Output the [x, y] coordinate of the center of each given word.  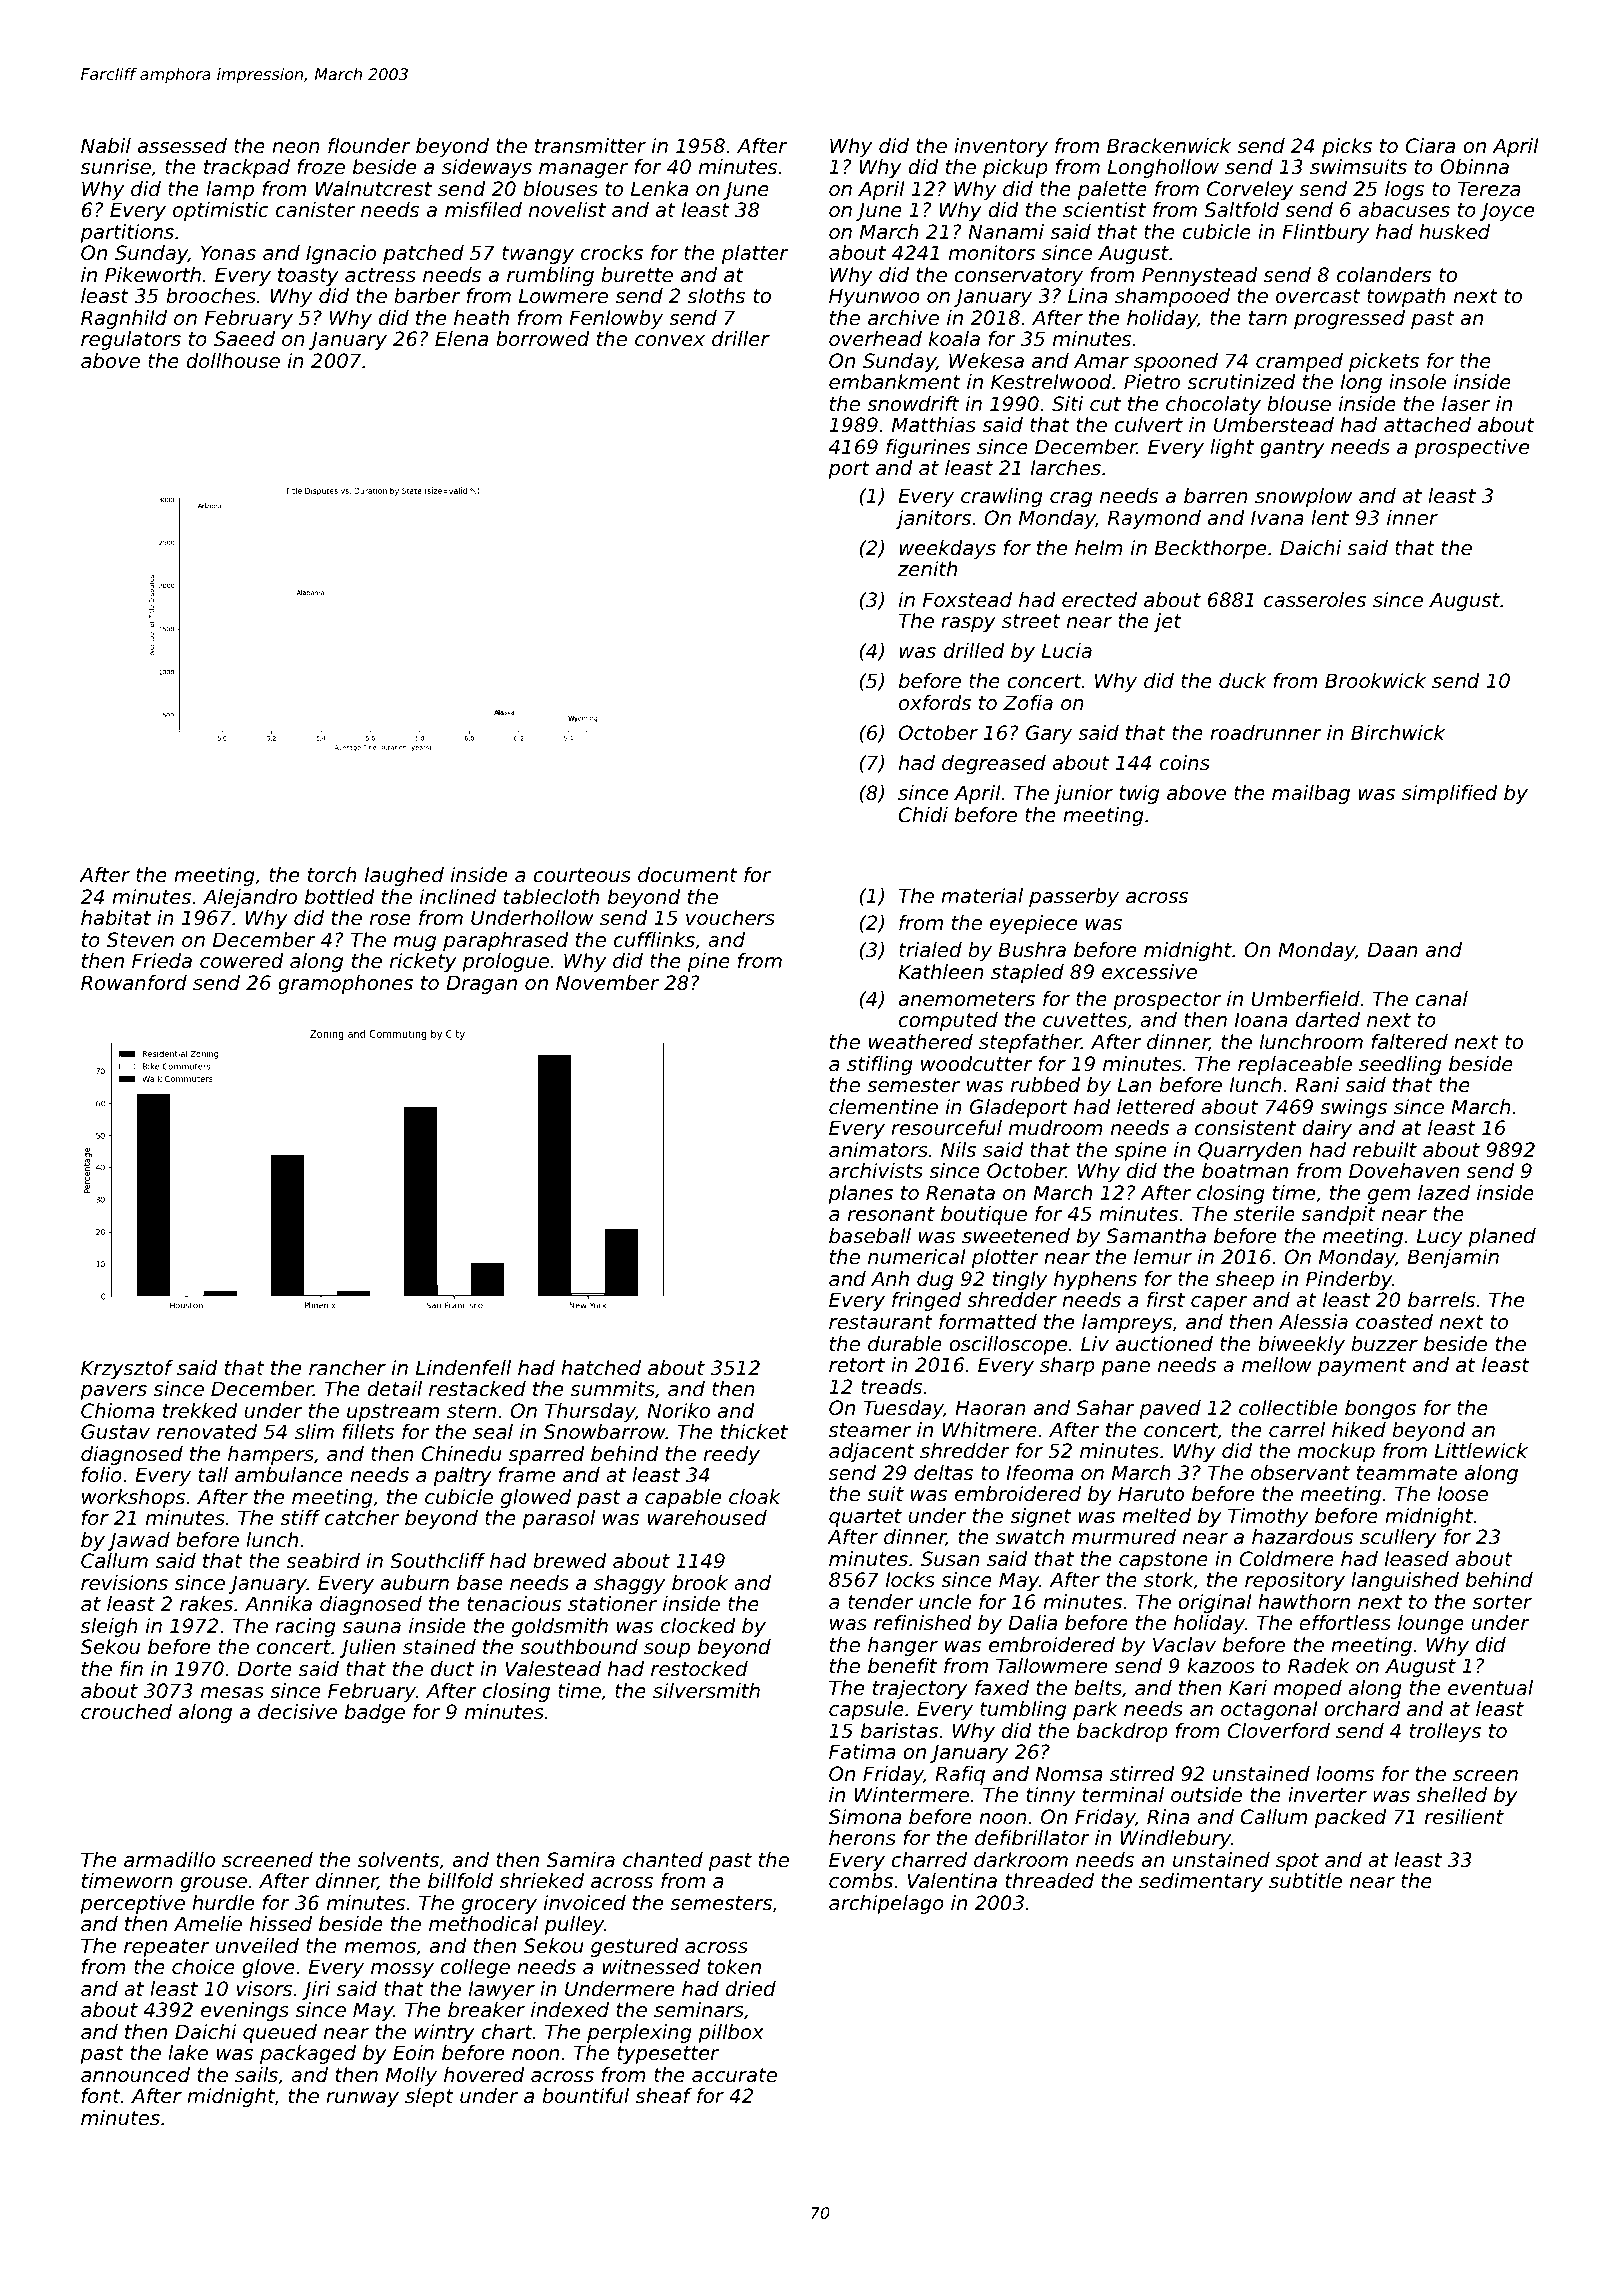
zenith [927, 569]
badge [375, 1713]
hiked [1359, 1430]
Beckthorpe [1210, 549]
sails [256, 2075]
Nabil [106, 145]
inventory [1001, 147]
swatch [1030, 1537]
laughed [404, 876]
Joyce [1506, 211]
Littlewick [1481, 1451]
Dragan [481, 984]
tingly [1020, 1280]
